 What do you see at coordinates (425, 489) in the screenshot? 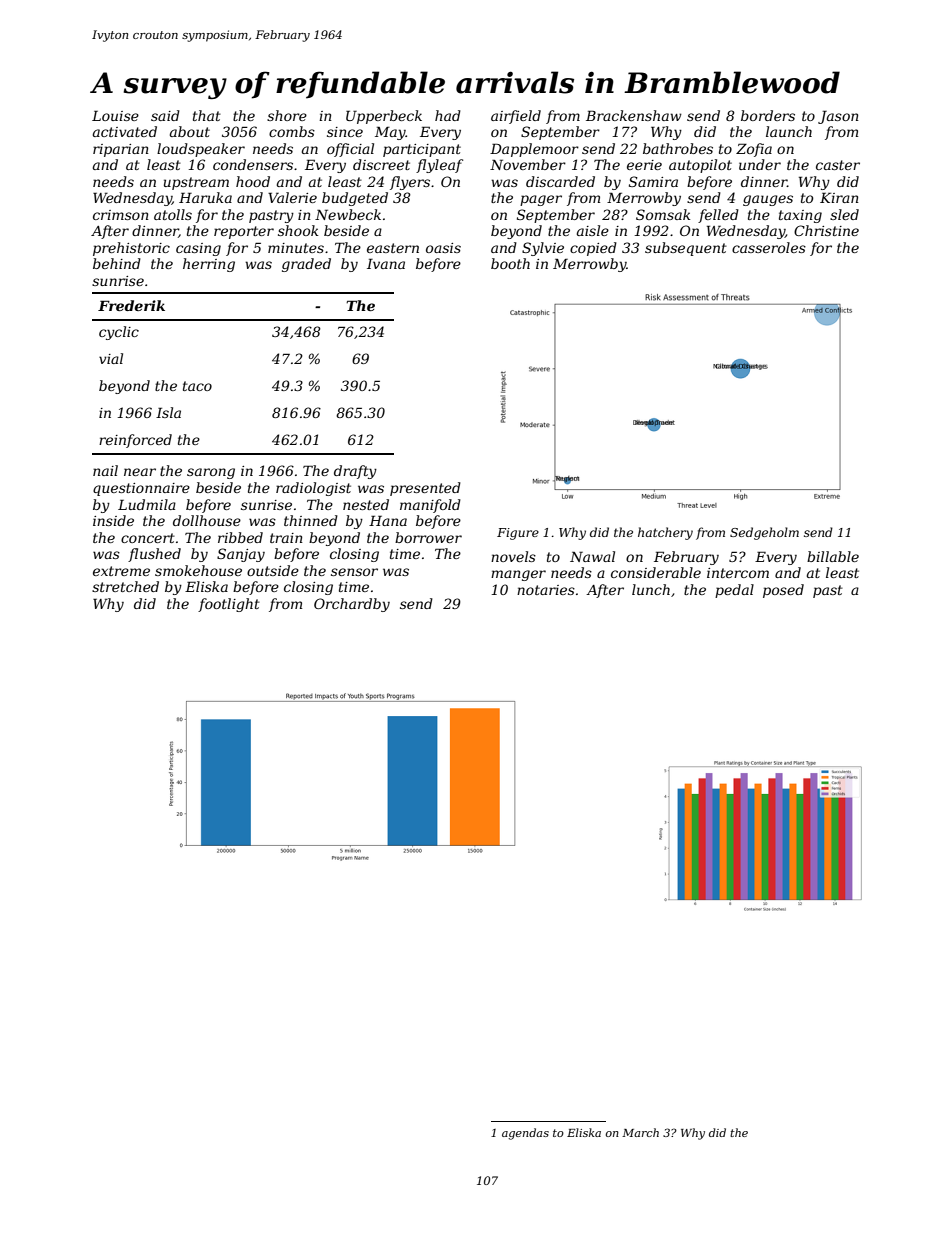
I see `presented` at bounding box center [425, 489].
